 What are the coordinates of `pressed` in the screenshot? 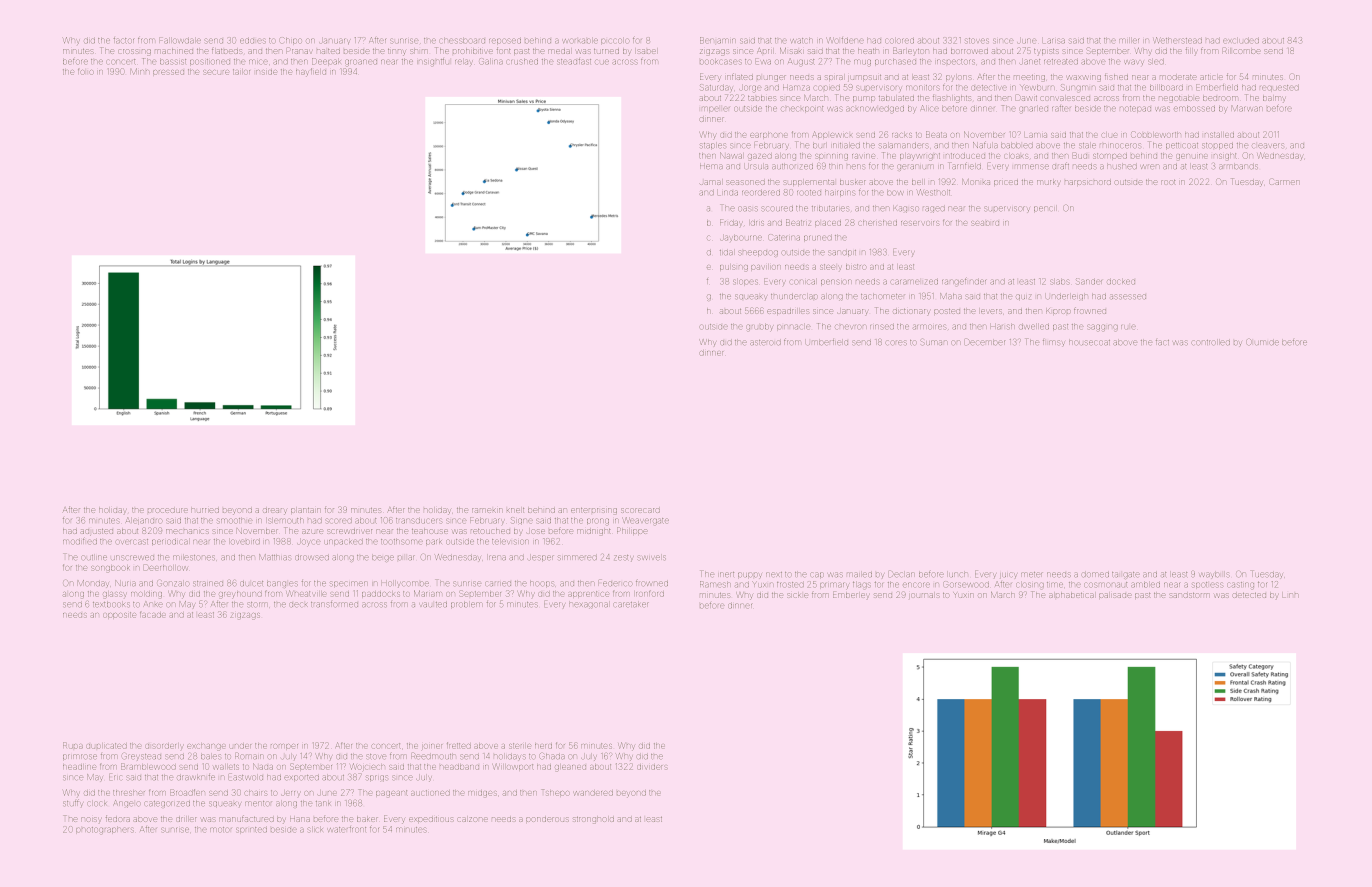 It's located at (168, 72).
